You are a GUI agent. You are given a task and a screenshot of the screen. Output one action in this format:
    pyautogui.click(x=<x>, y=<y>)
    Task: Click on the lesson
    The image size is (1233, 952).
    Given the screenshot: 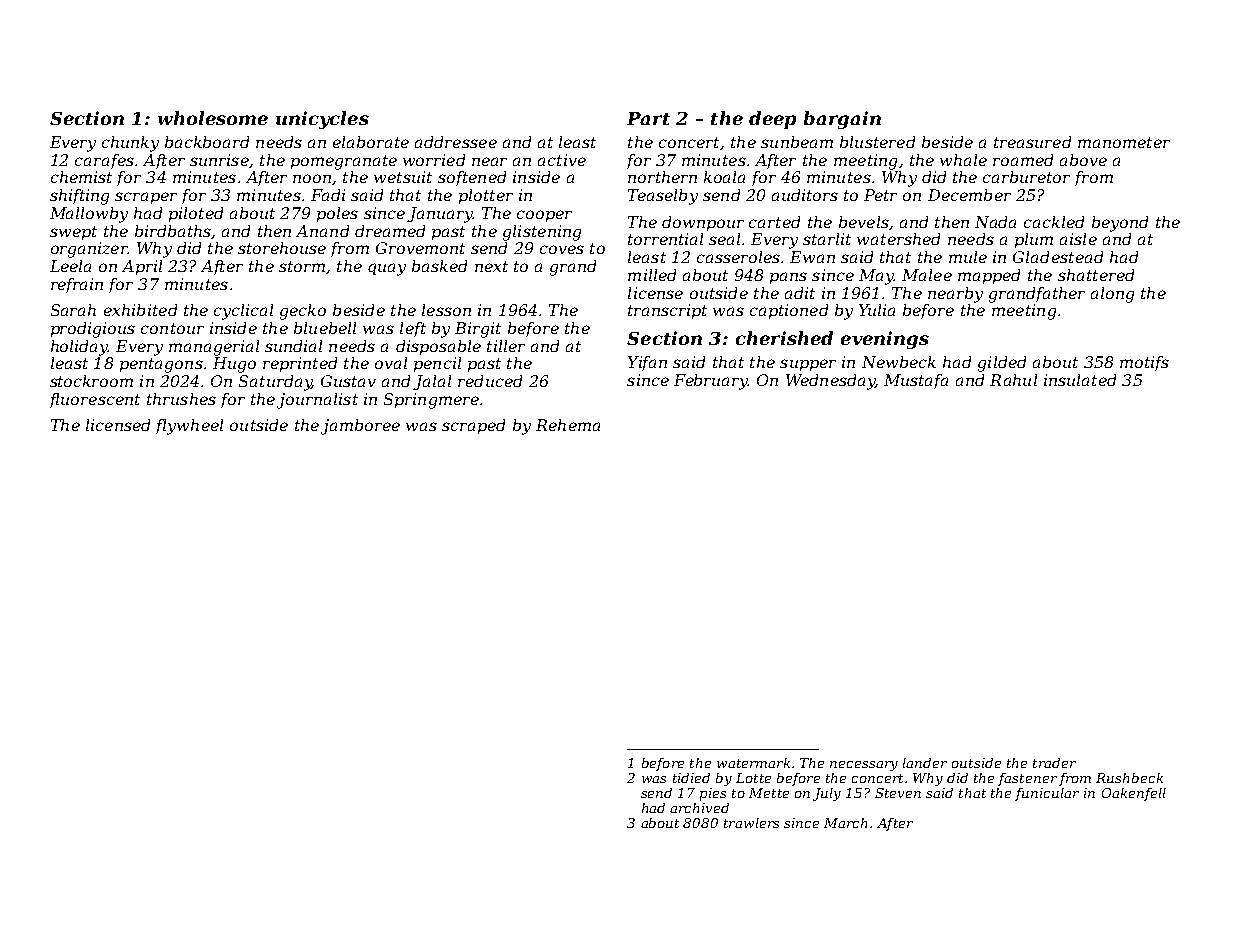 What is the action you would take?
    pyautogui.click(x=446, y=310)
